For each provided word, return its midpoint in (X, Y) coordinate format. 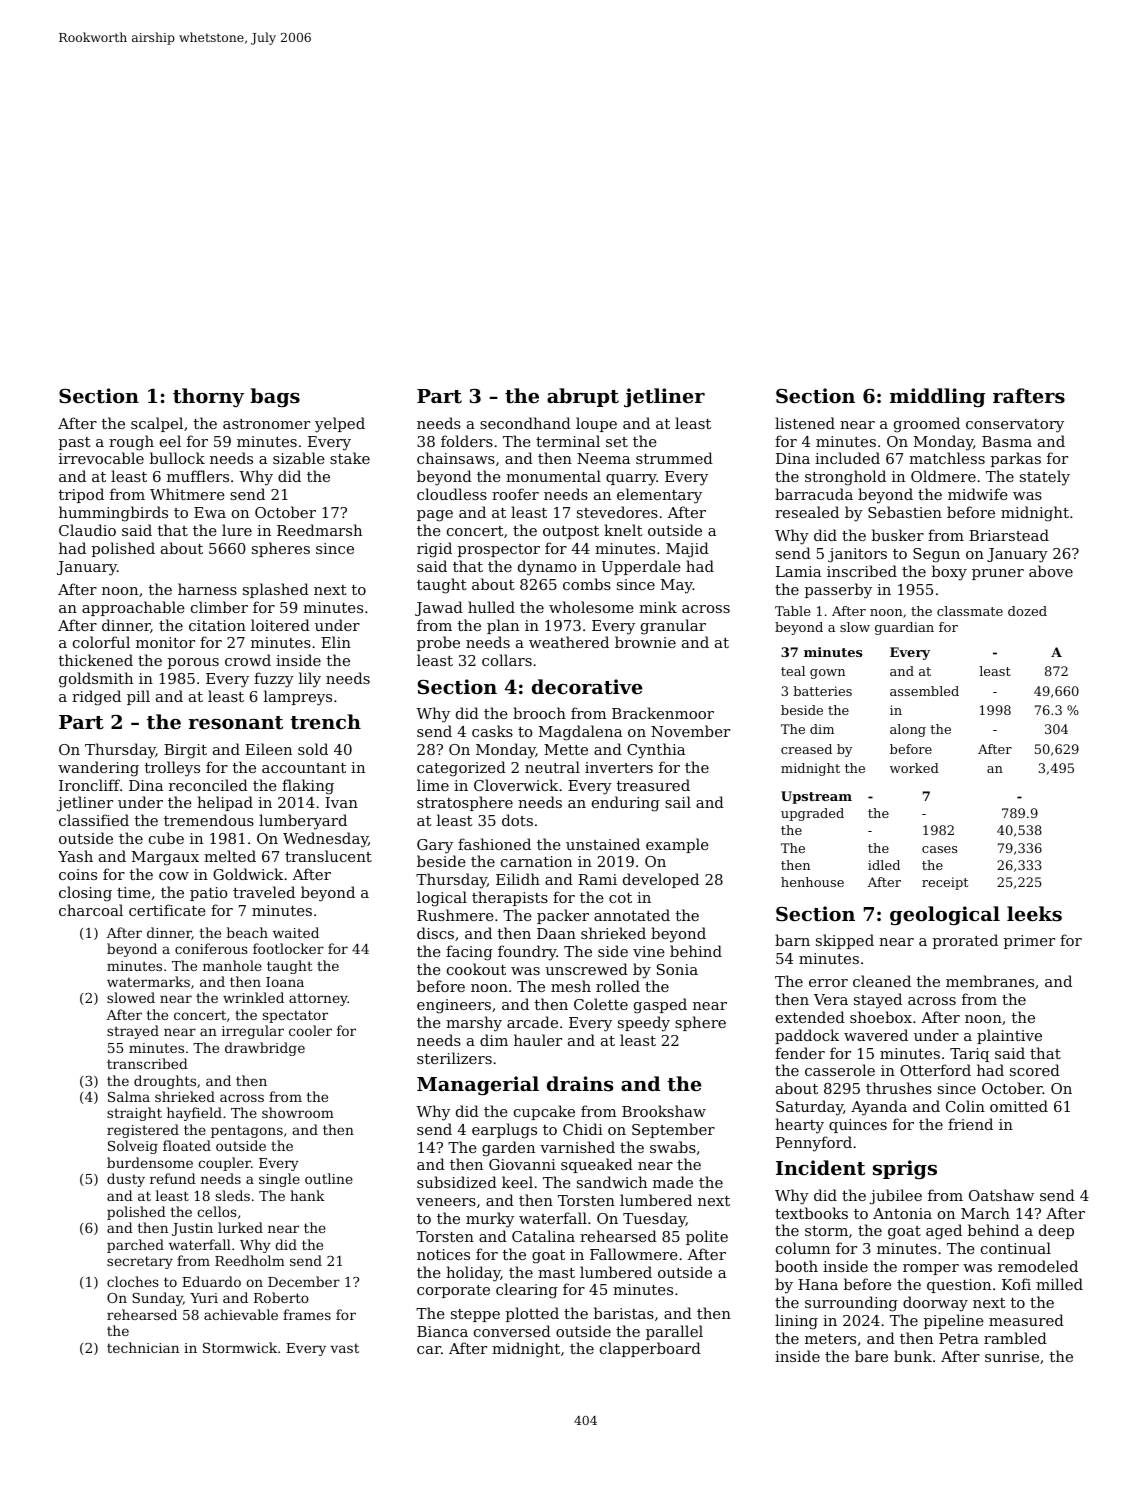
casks (492, 731)
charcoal (91, 910)
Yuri (204, 1298)
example (677, 845)
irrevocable (101, 458)
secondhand (525, 423)
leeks (1034, 913)
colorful (101, 642)
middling (937, 397)
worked (914, 768)
